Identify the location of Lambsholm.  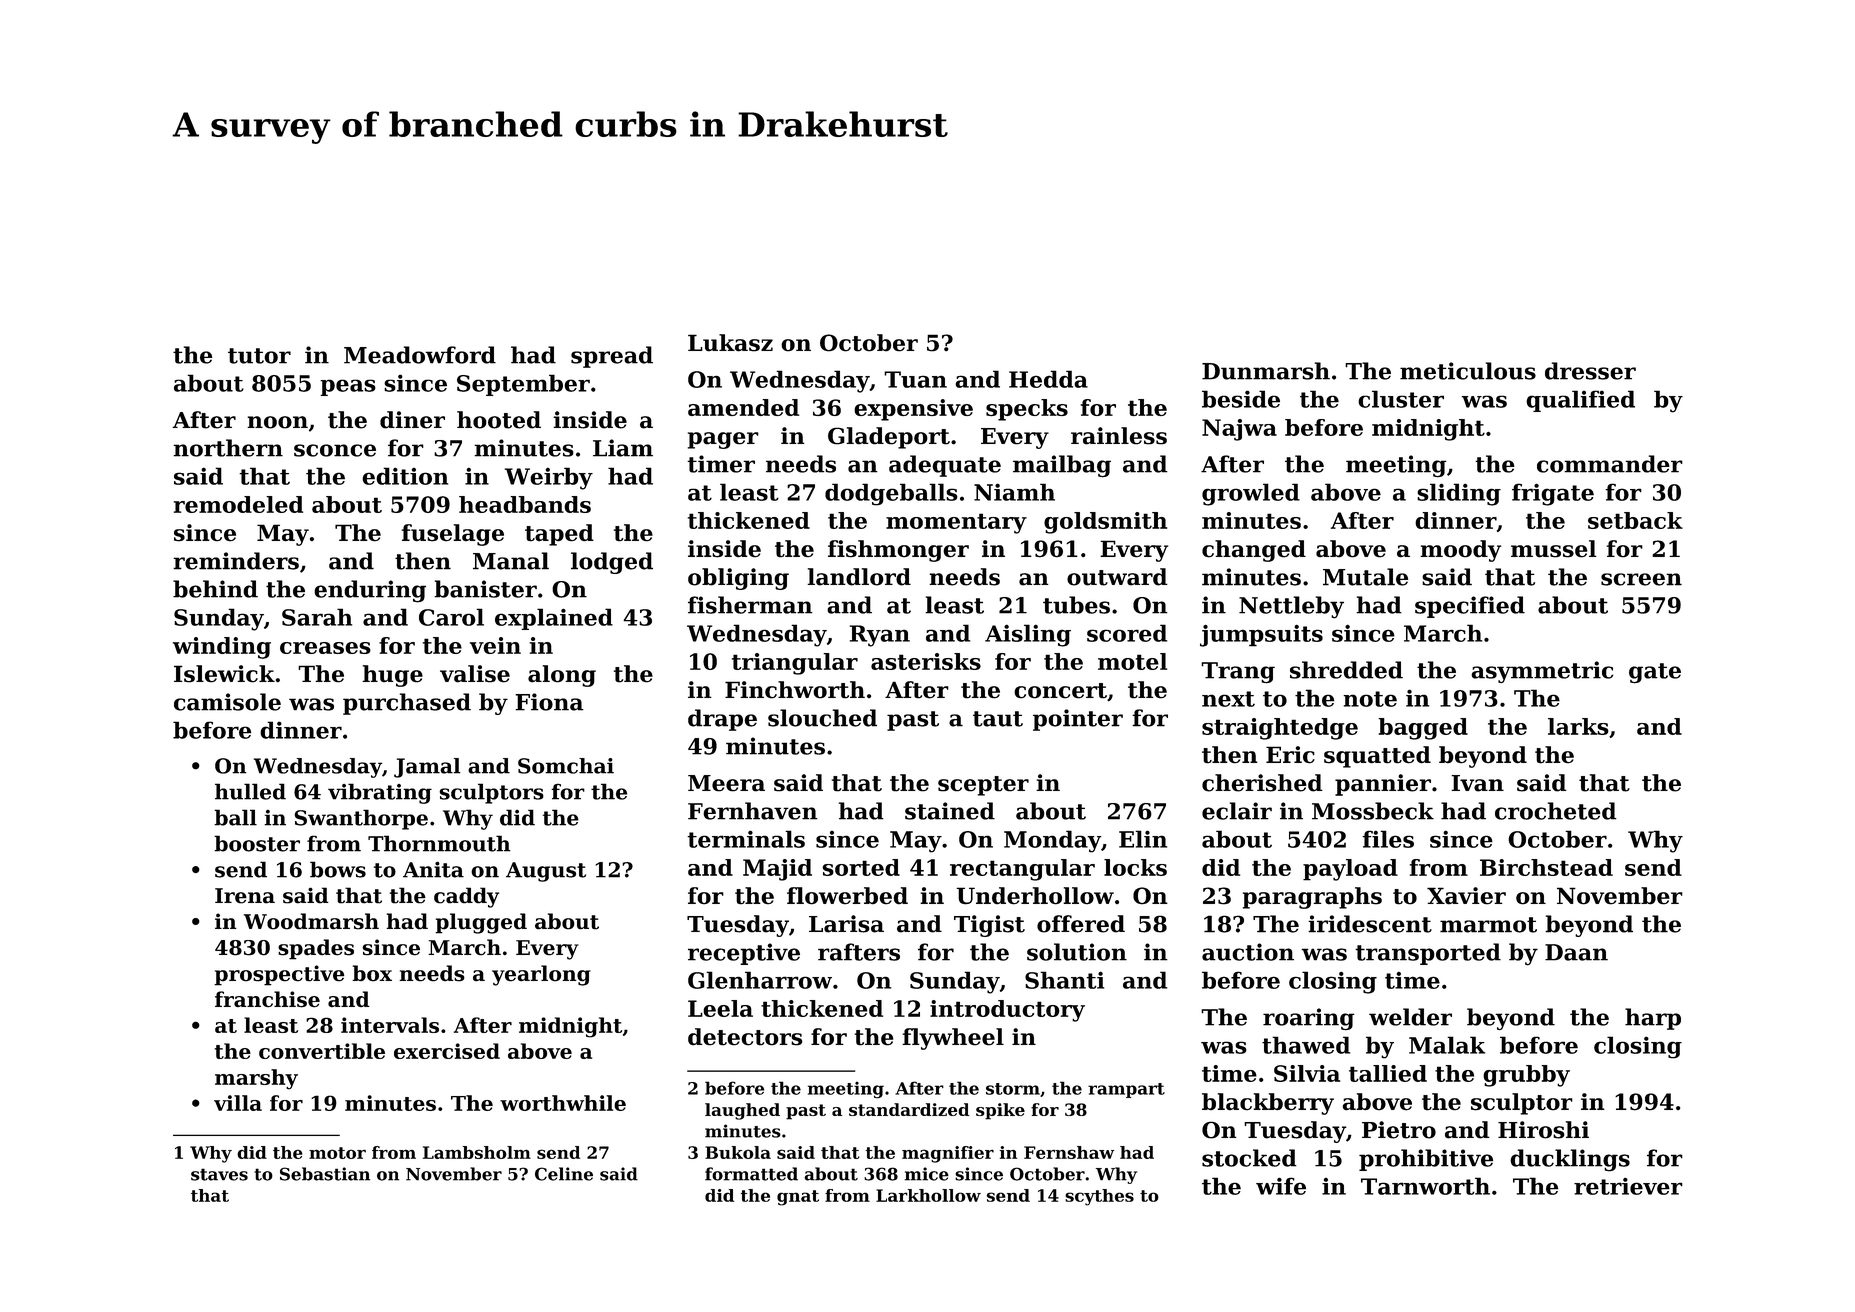
(477, 1152).
